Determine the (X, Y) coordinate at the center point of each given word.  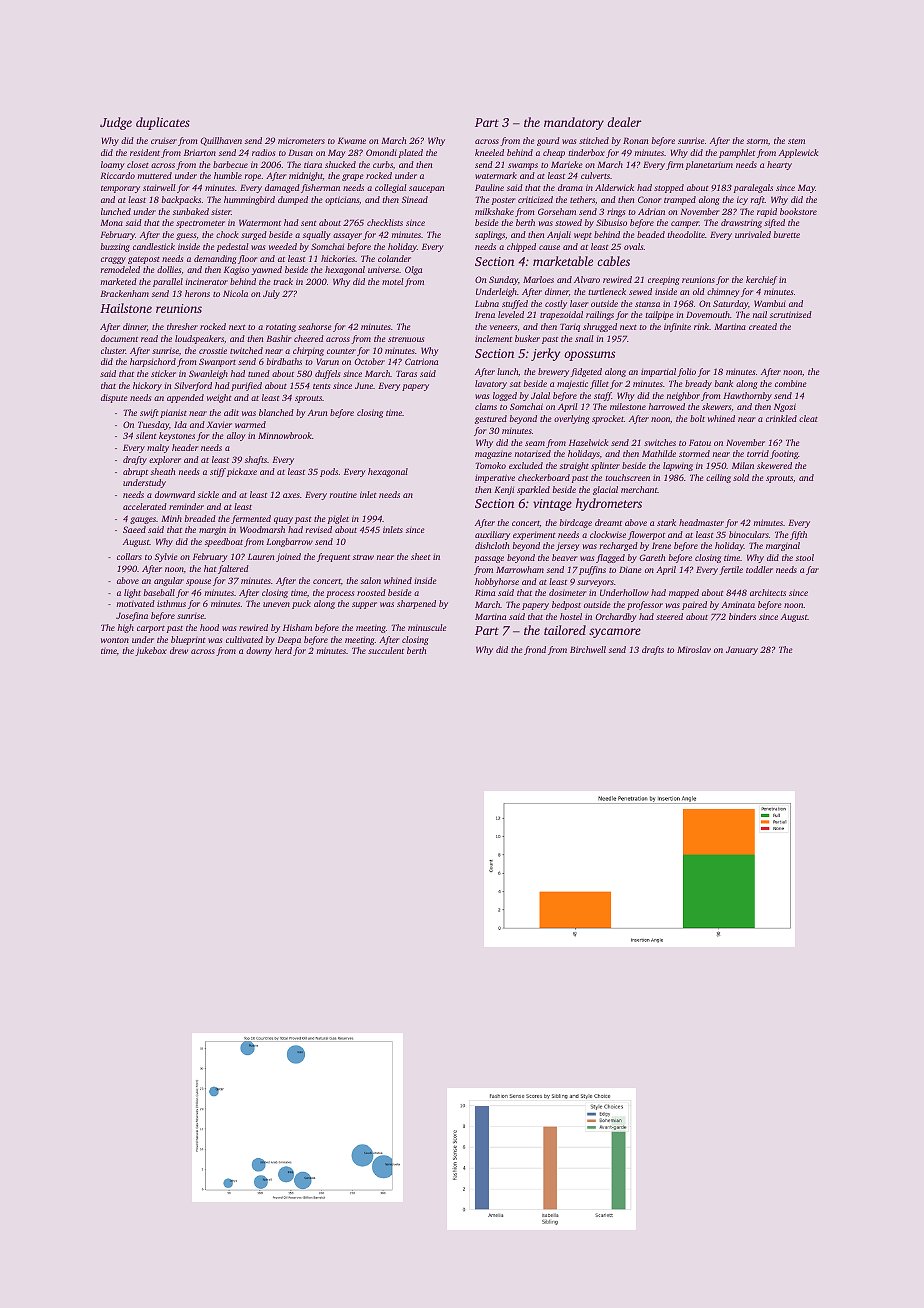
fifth (798, 535)
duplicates (163, 123)
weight (219, 398)
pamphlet (737, 153)
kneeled (489, 152)
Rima (485, 592)
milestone (628, 406)
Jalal (540, 395)
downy (259, 651)
